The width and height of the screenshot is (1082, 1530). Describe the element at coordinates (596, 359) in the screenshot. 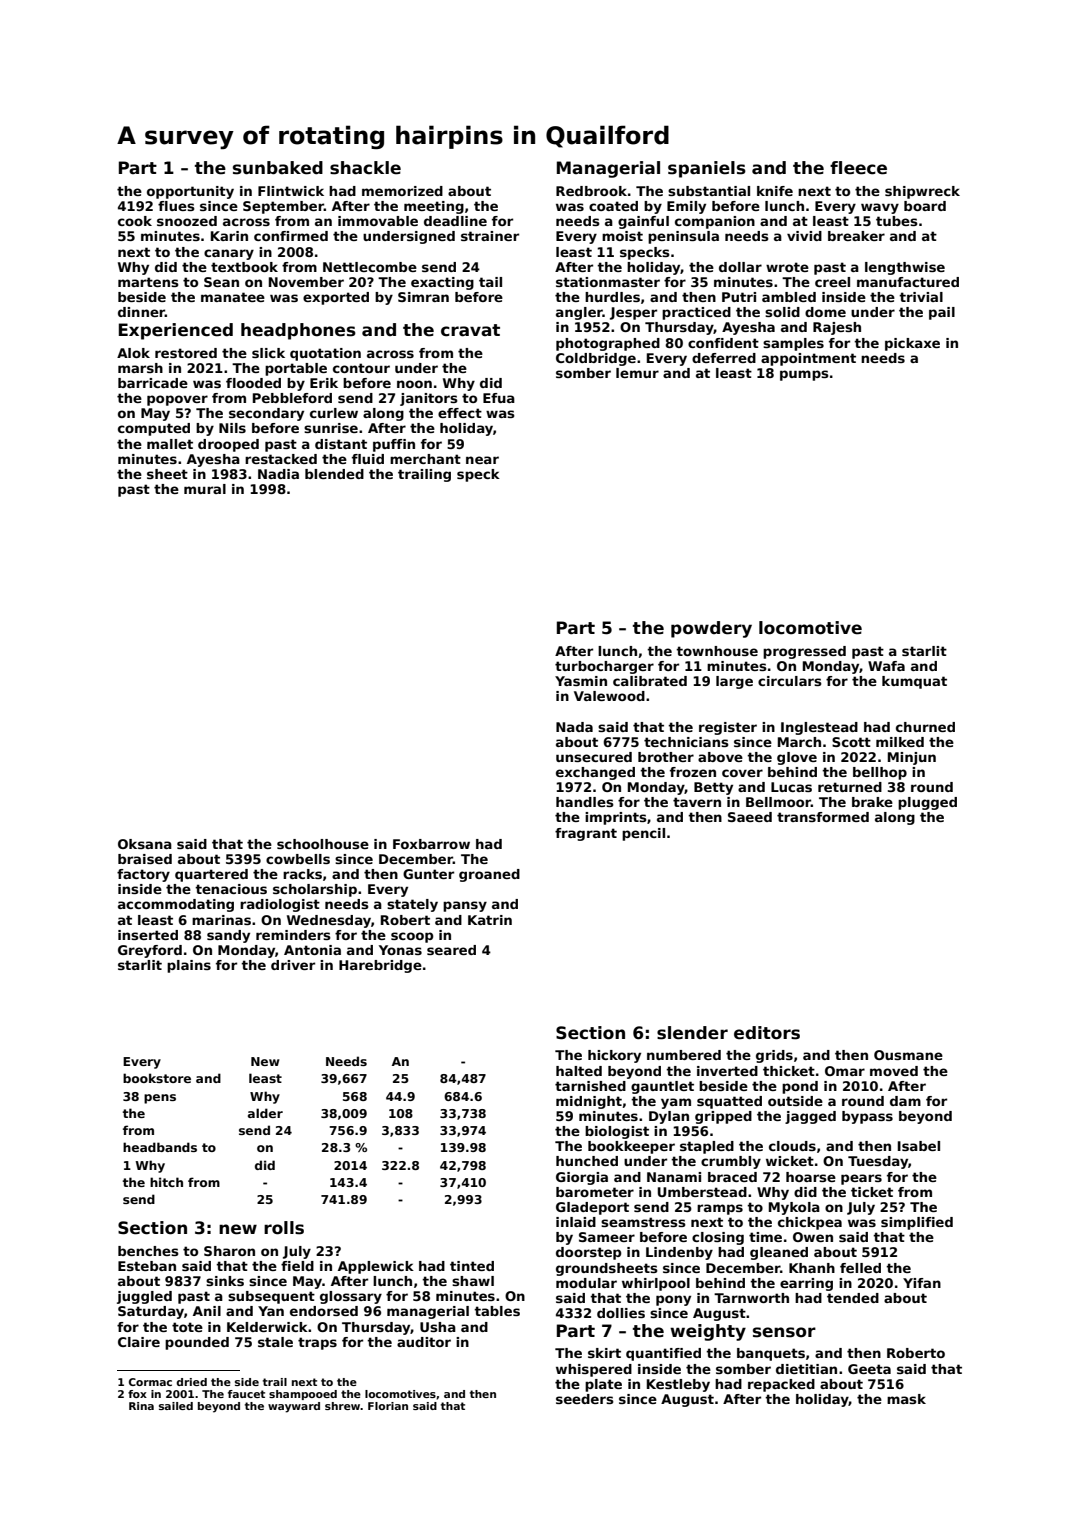

I see `Coldbridge` at that location.
